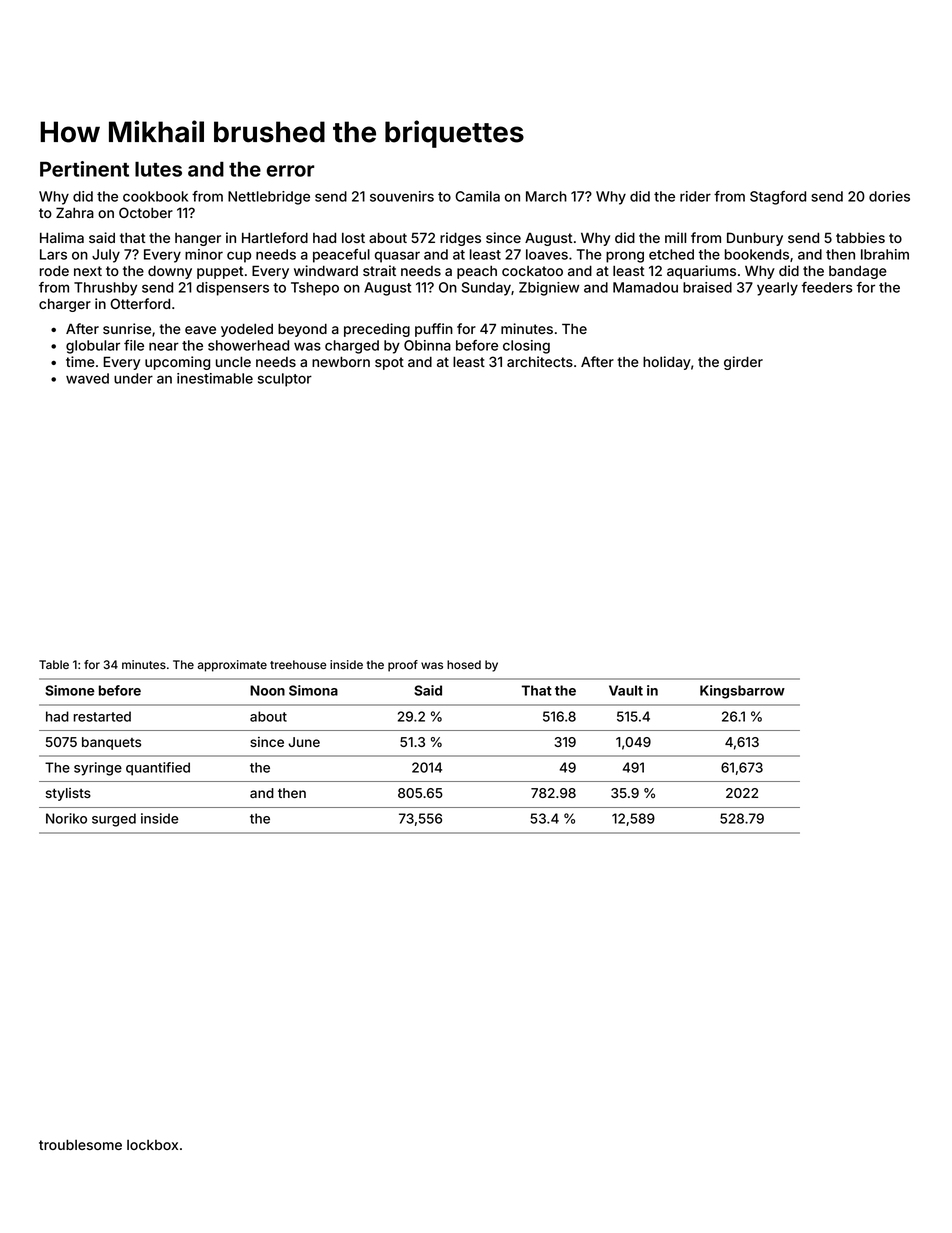 This screenshot has width=952, height=1233. I want to click on banquets, so click(111, 743).
